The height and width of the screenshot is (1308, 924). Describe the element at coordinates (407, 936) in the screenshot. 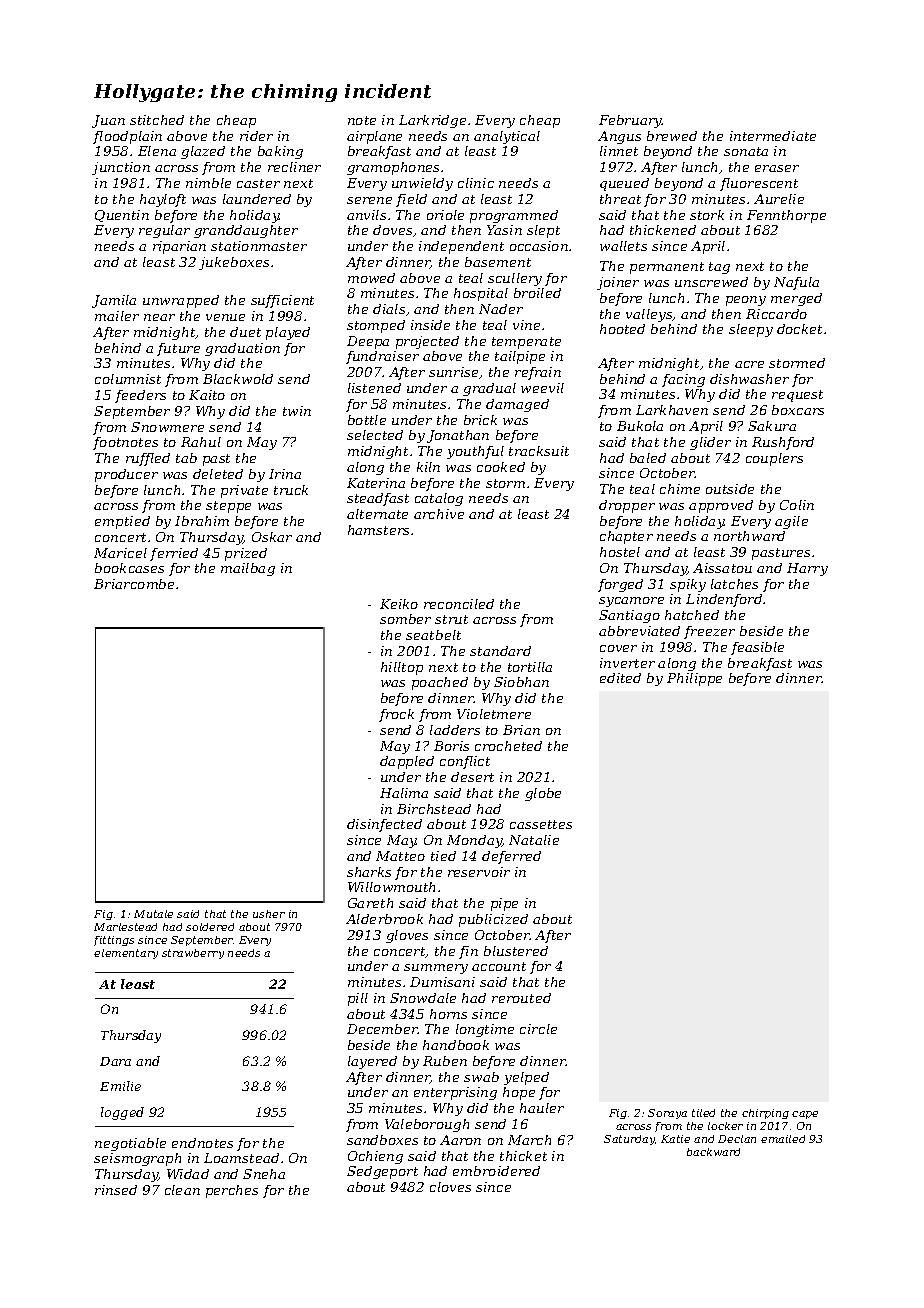

I see `gloves` at that location.
